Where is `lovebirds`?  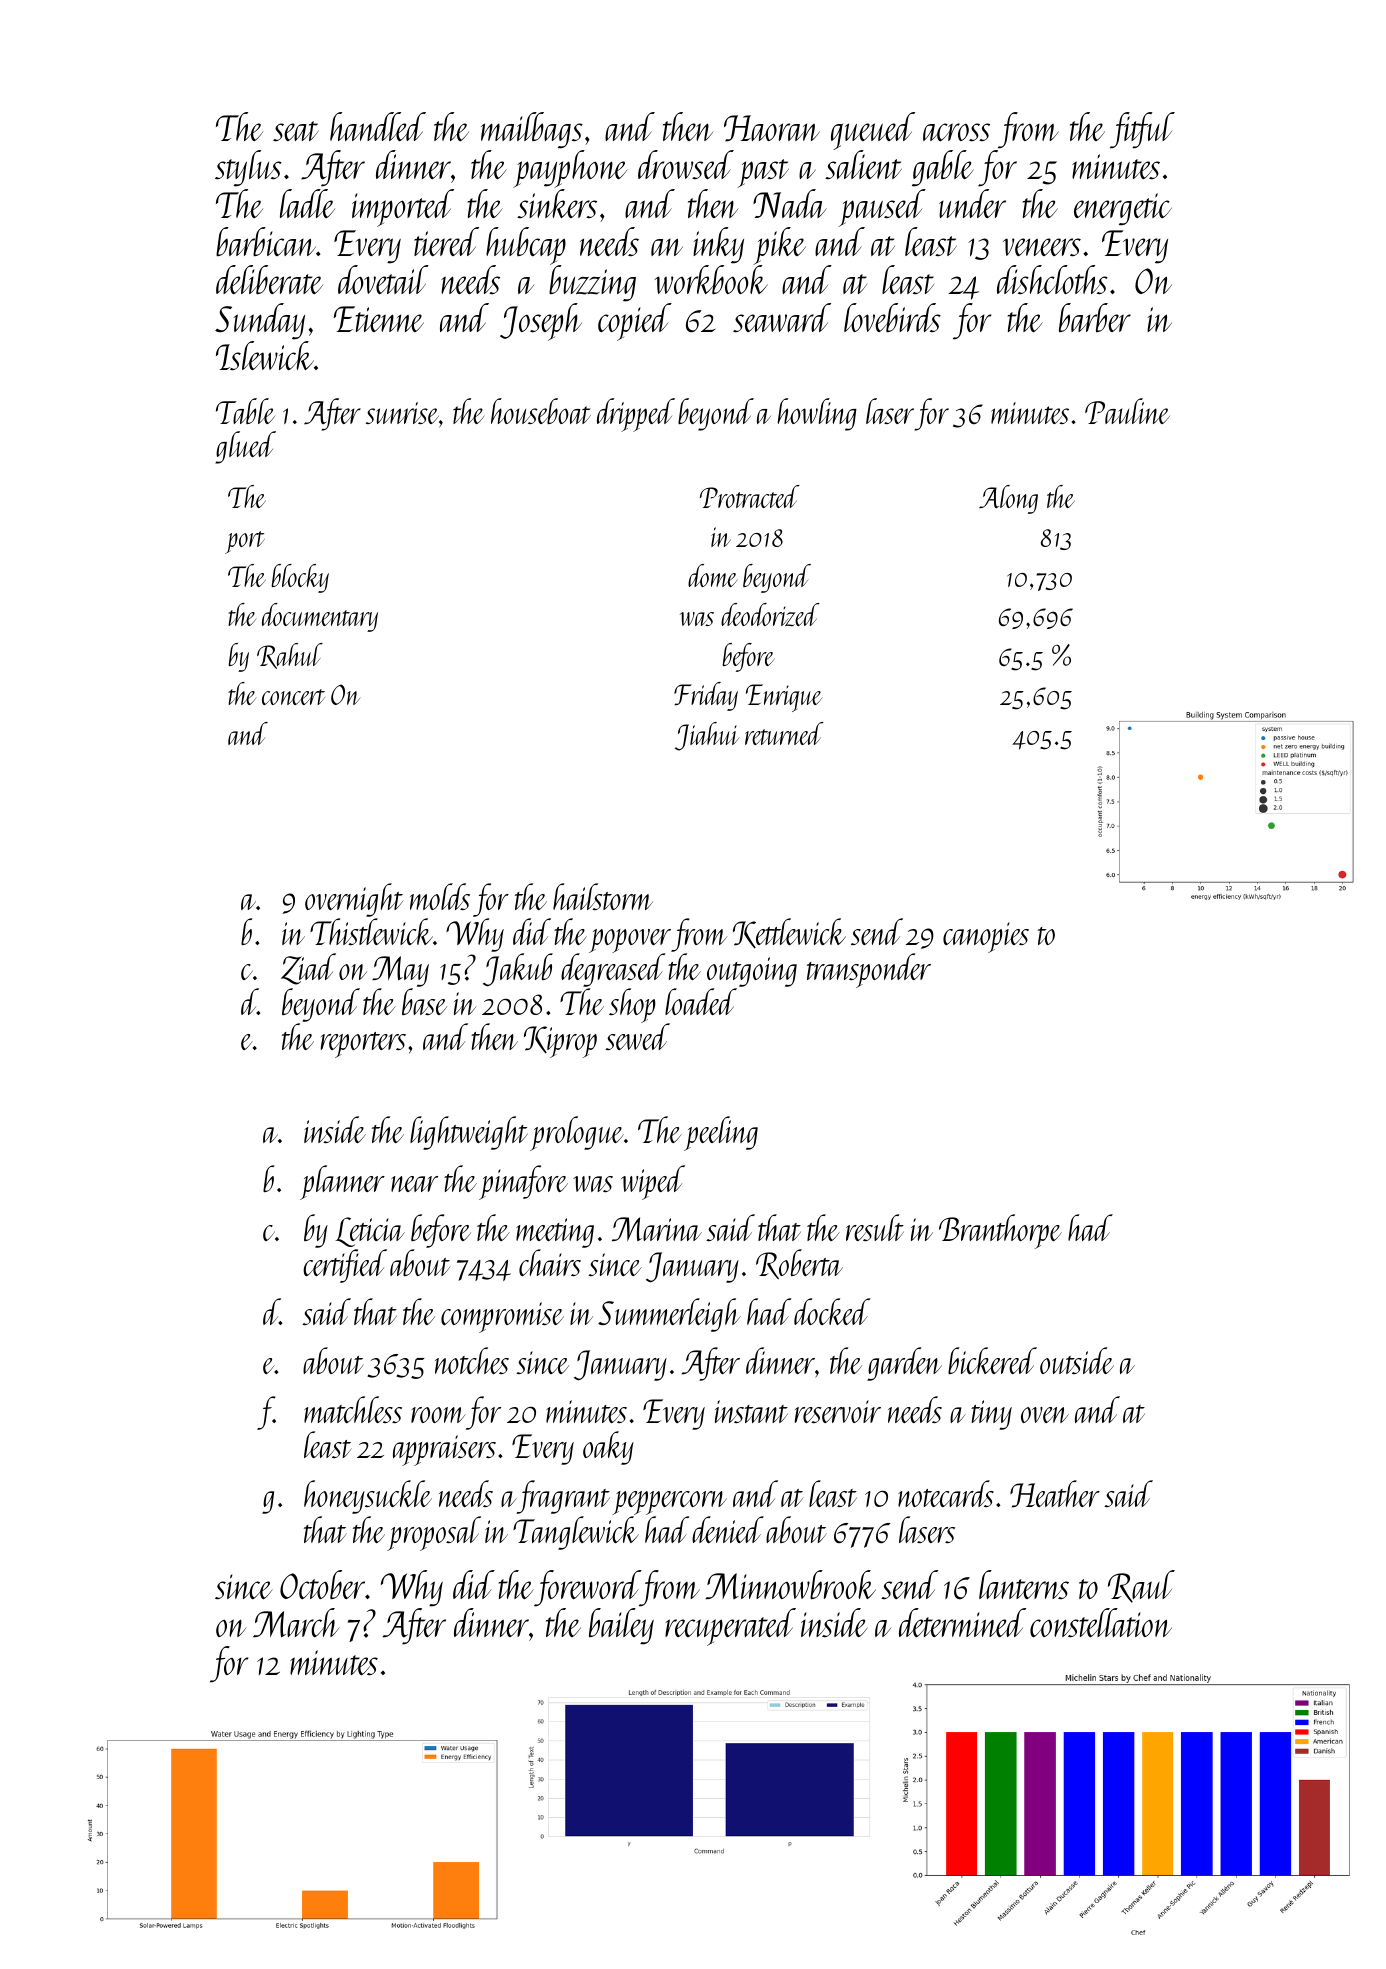 lovebirds is located at coordinates (892, 317).
